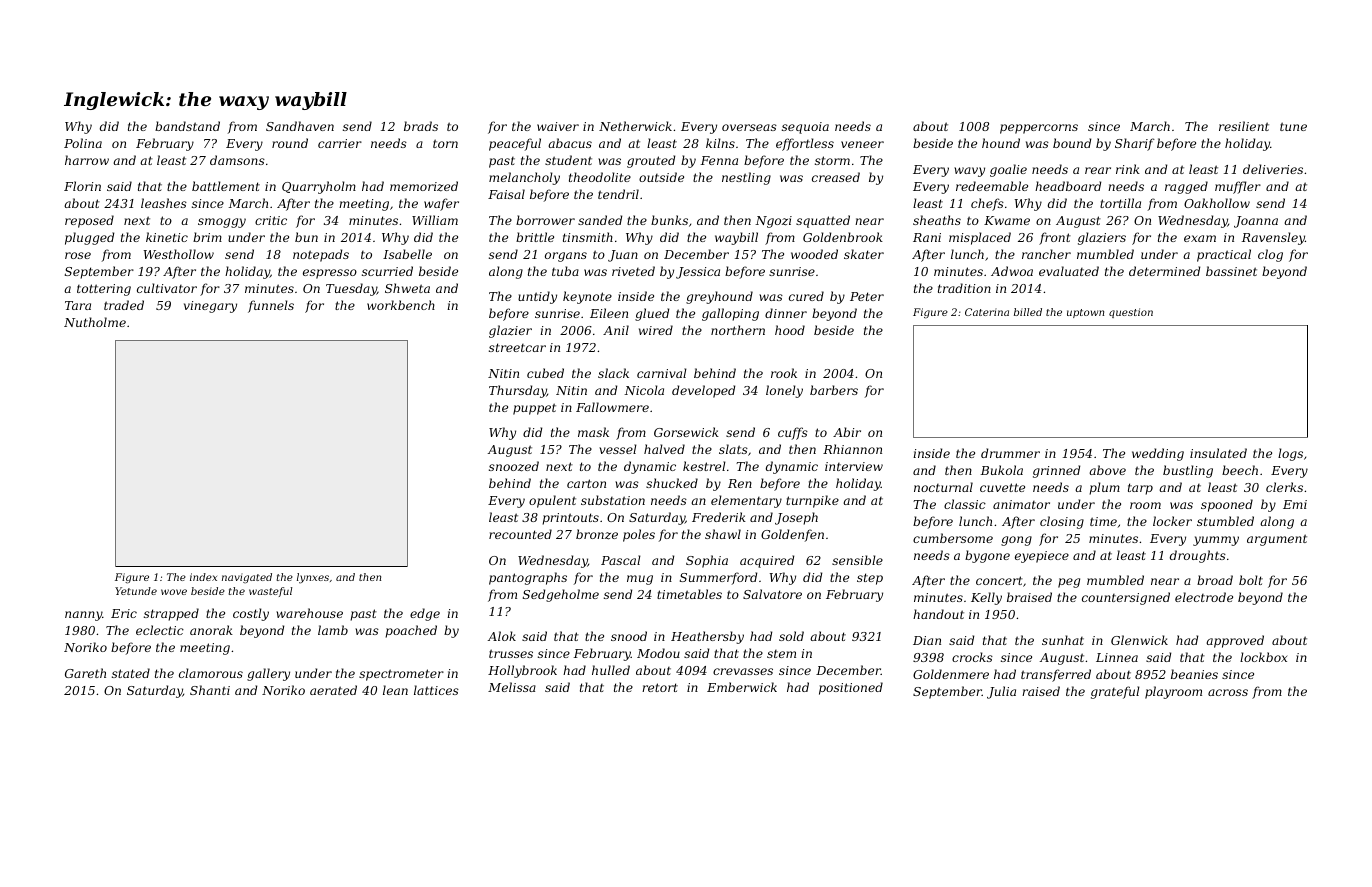  What do you see at coordinates (528, 578) in the page?
I see `pantographs` at bounding box center [528, 578].
